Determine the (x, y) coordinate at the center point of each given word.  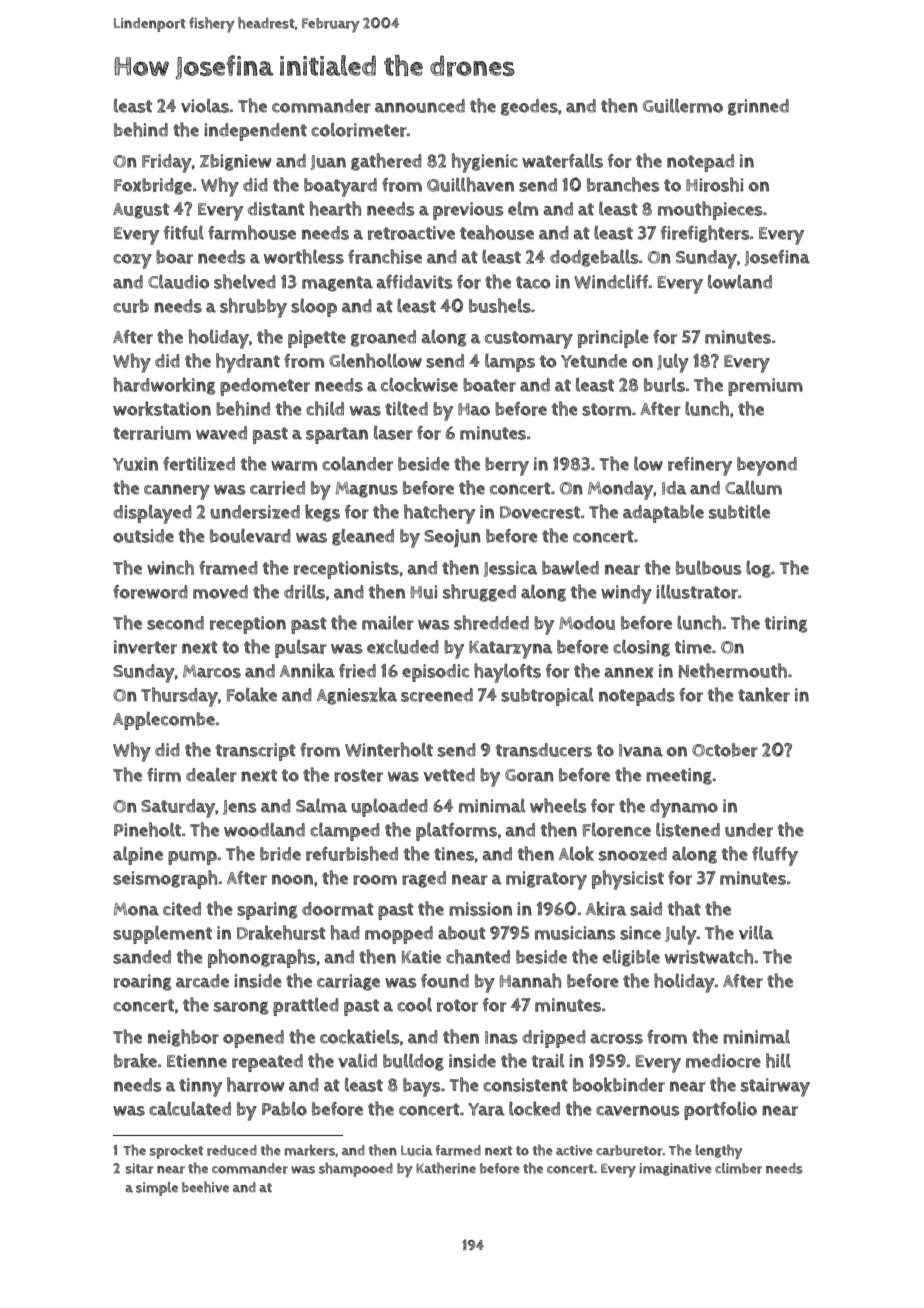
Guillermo (683, 105)
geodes (529, 107)
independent (255, 132)
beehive (205, 1187)
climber (738, 1168)
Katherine (446, 1168)
